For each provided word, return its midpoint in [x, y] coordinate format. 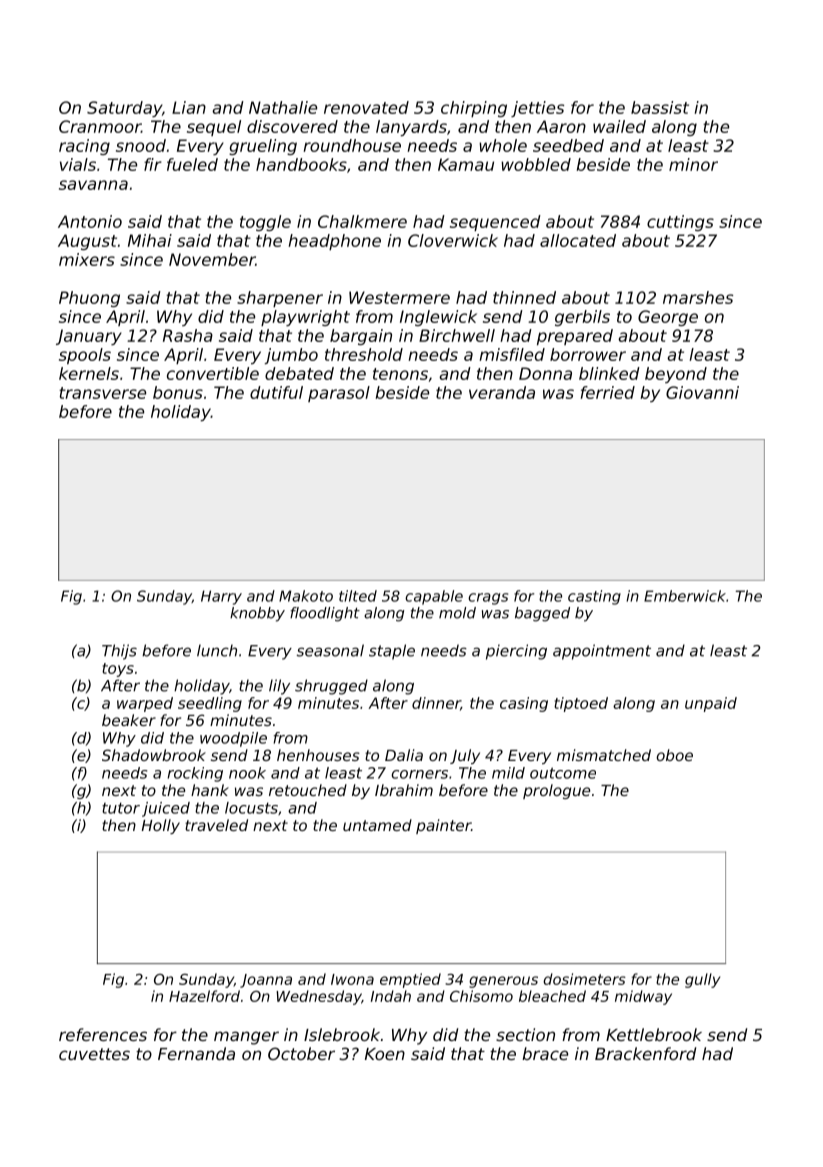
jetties [537, 109]
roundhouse [352, 145]
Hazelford [204, 996]
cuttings [680, 223]
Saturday [124, 109]
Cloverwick [453, 240]
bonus [178, 392]
